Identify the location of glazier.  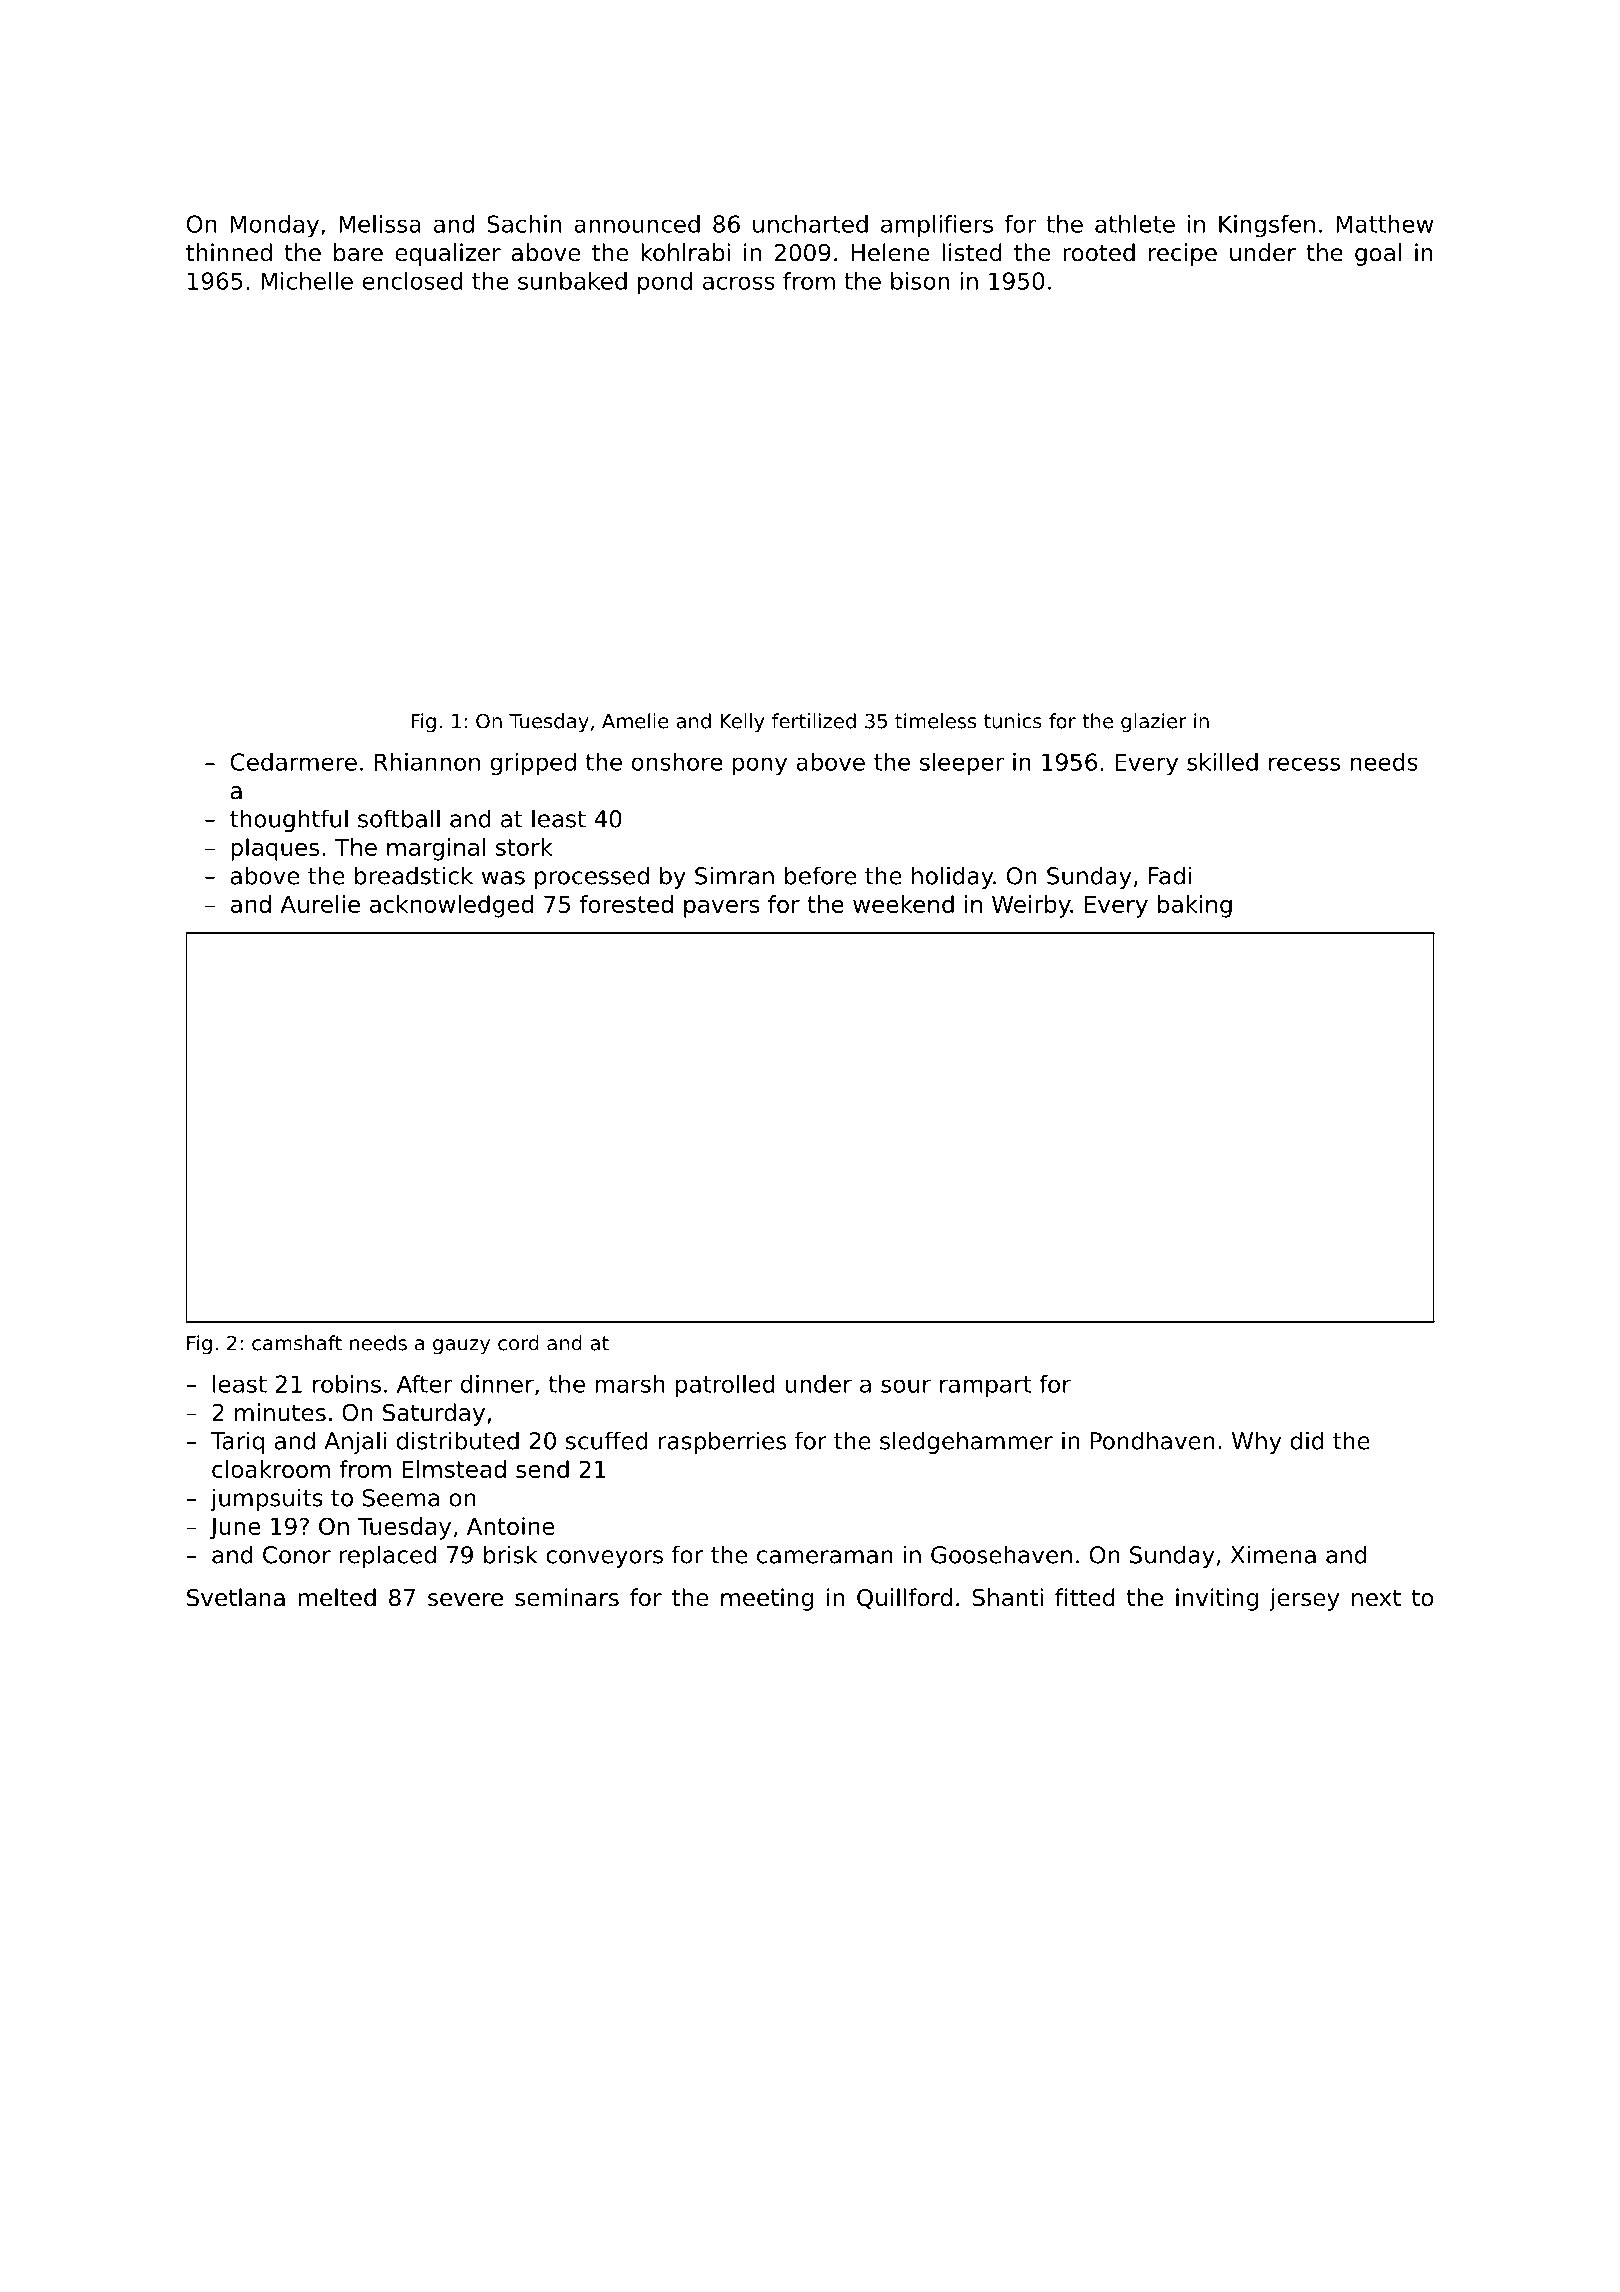
(1153, 723).
